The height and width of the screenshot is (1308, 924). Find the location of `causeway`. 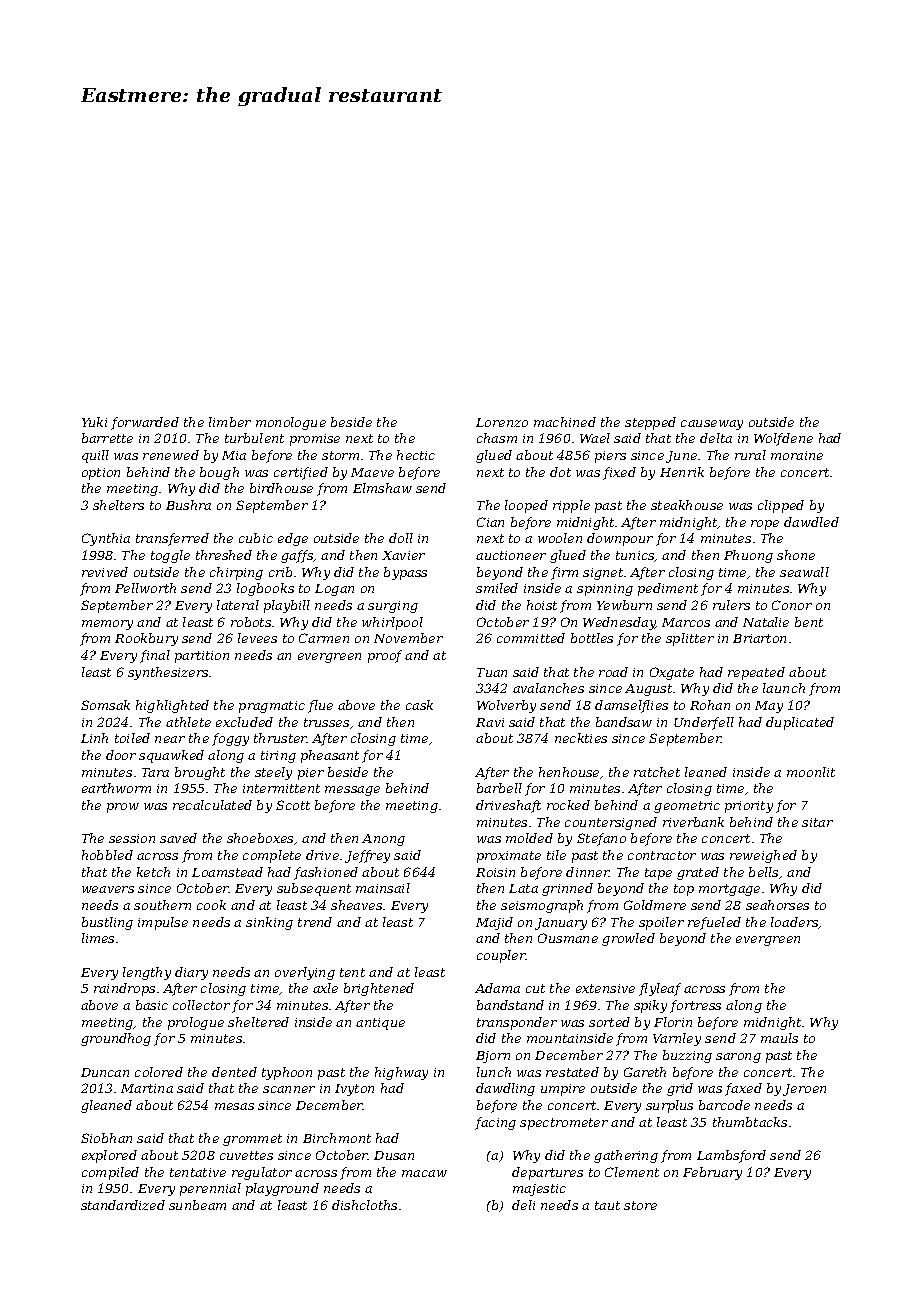

causeway is located at coordinates (712, 425).
